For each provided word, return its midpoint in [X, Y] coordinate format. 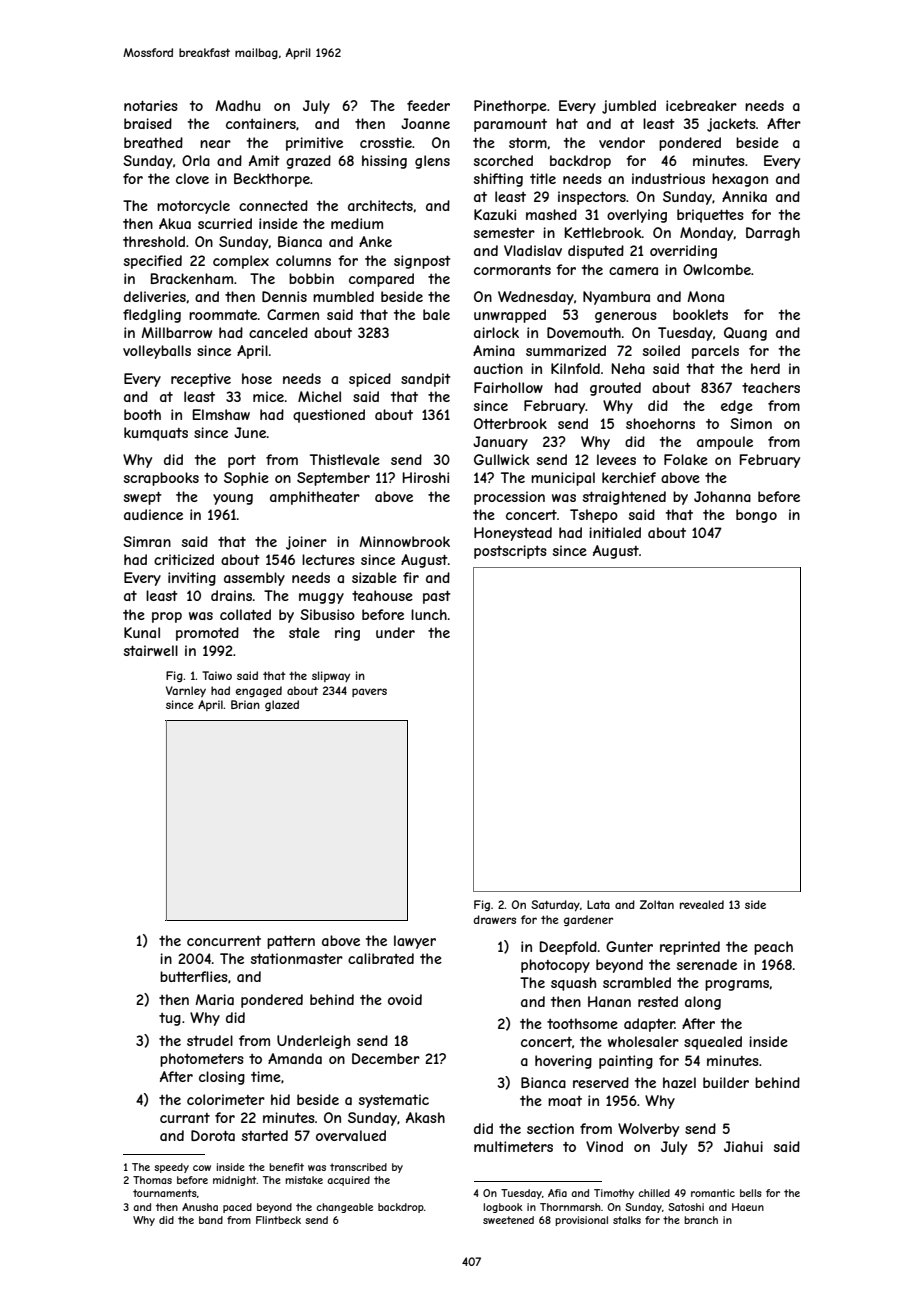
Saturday [555, 905]
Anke [375, 241]
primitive [314, 144]
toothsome [582, 1023]
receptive [201, 380]
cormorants [512, 270]
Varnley [186, 691]
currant [185, 1118]
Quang [745, 334]
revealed [702, 904]
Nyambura [616, 298]
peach [773, 948]
